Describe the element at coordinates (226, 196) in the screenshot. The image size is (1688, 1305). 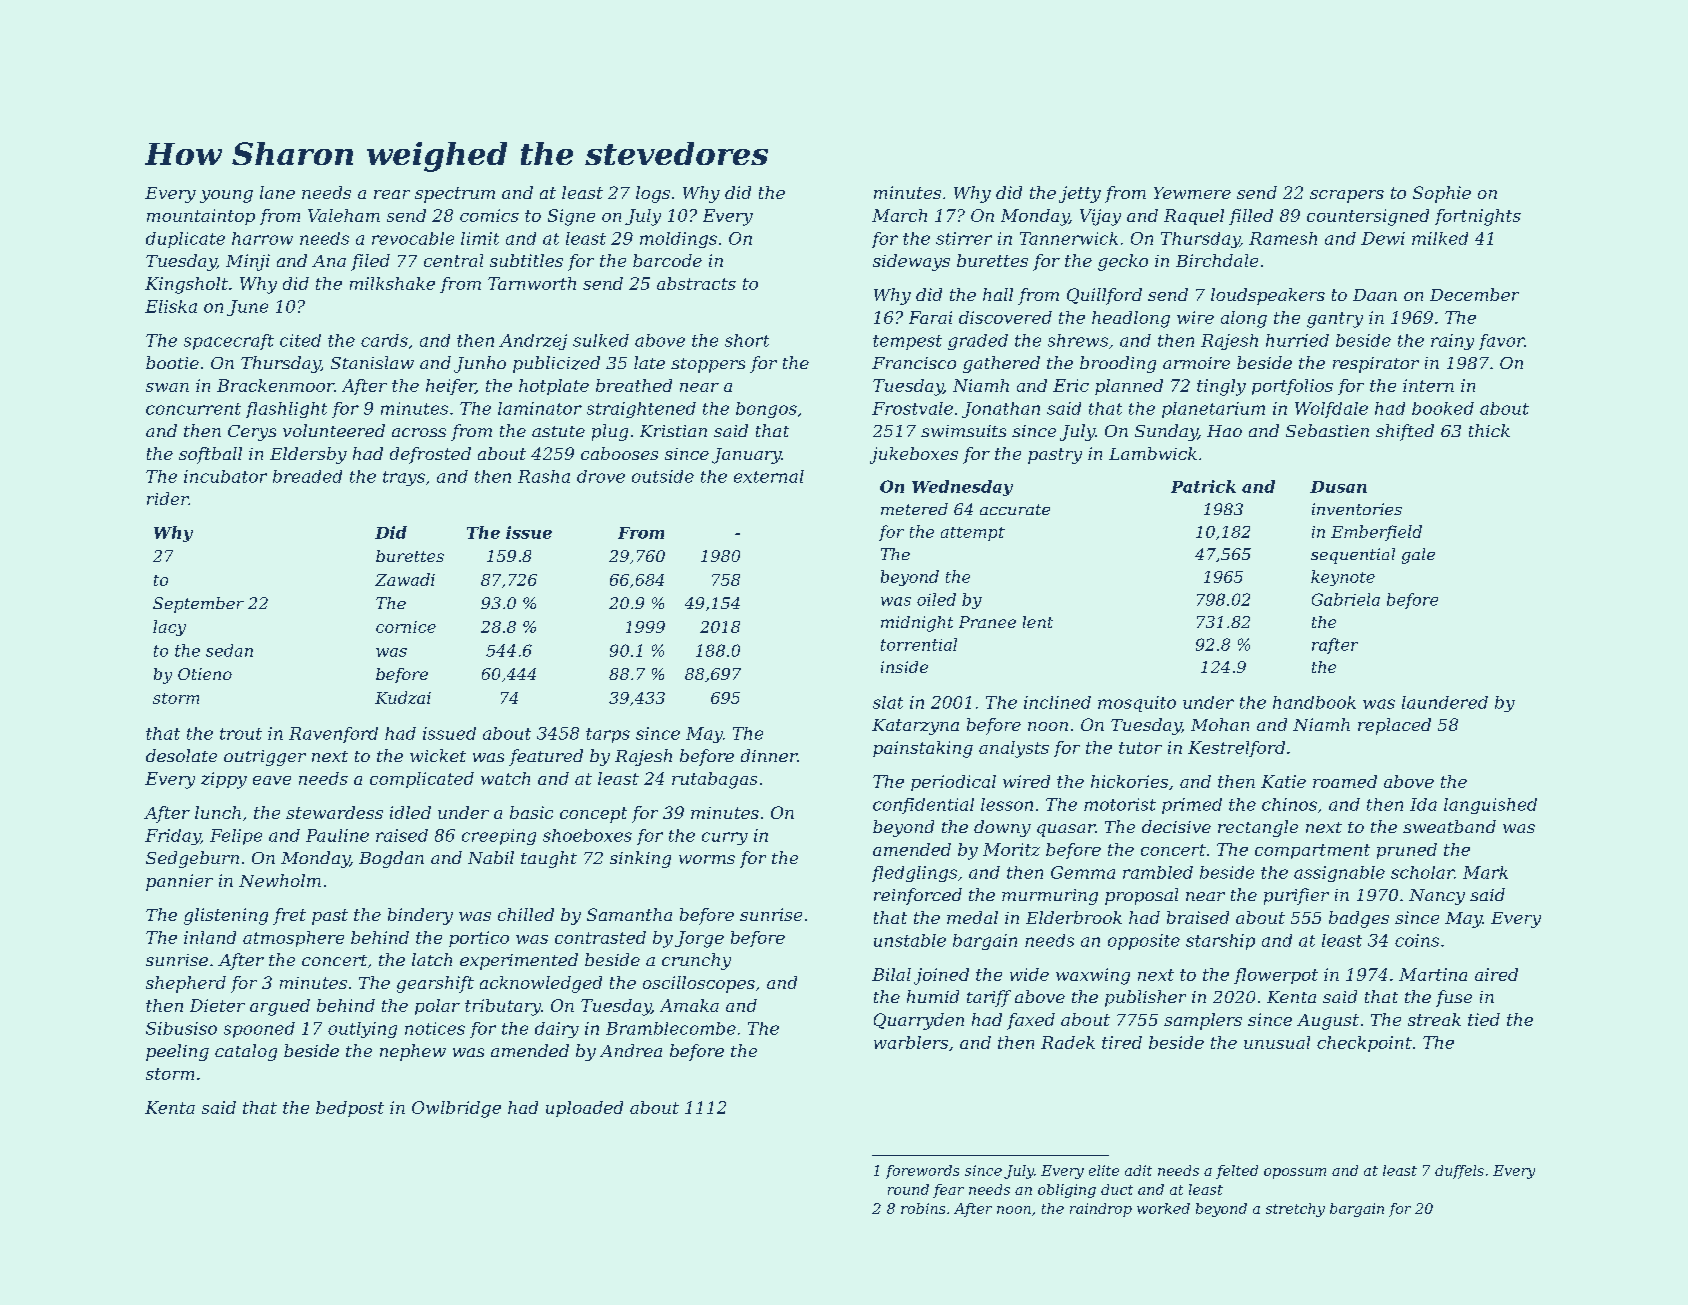
I see `young` at that location.
